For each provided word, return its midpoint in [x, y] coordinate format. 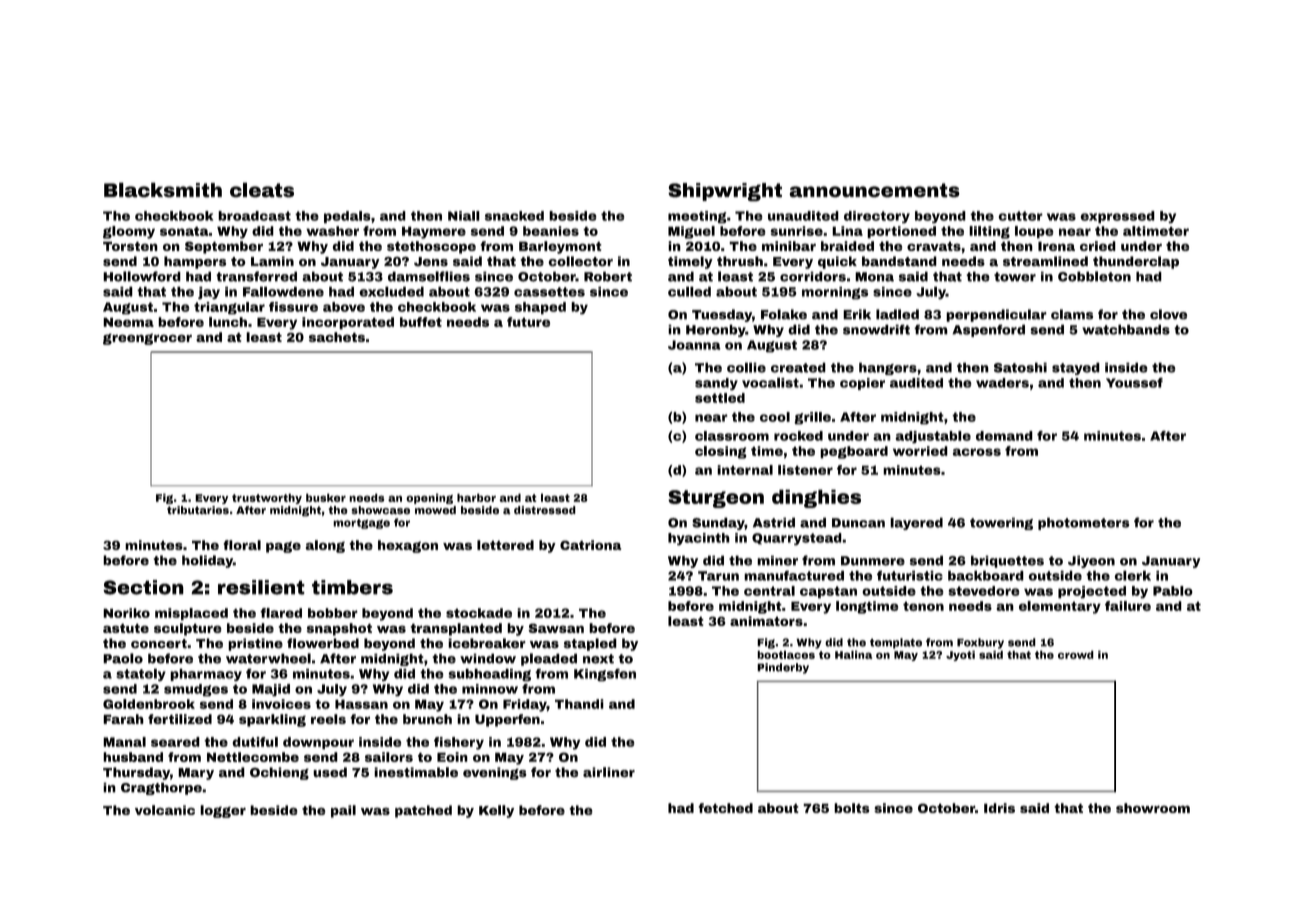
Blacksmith [163, 190]
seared [175, 742]
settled [720, 398]
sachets [337, 337]
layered [916, 523]
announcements [874, 190]
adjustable [933, 437]
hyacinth [699, 539]
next [598, 659]
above [344, 307]
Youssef [1134, 383]
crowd [1076, 654]
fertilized [180, 719]
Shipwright [725, 192]
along [325, 546]
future [528, 322]
